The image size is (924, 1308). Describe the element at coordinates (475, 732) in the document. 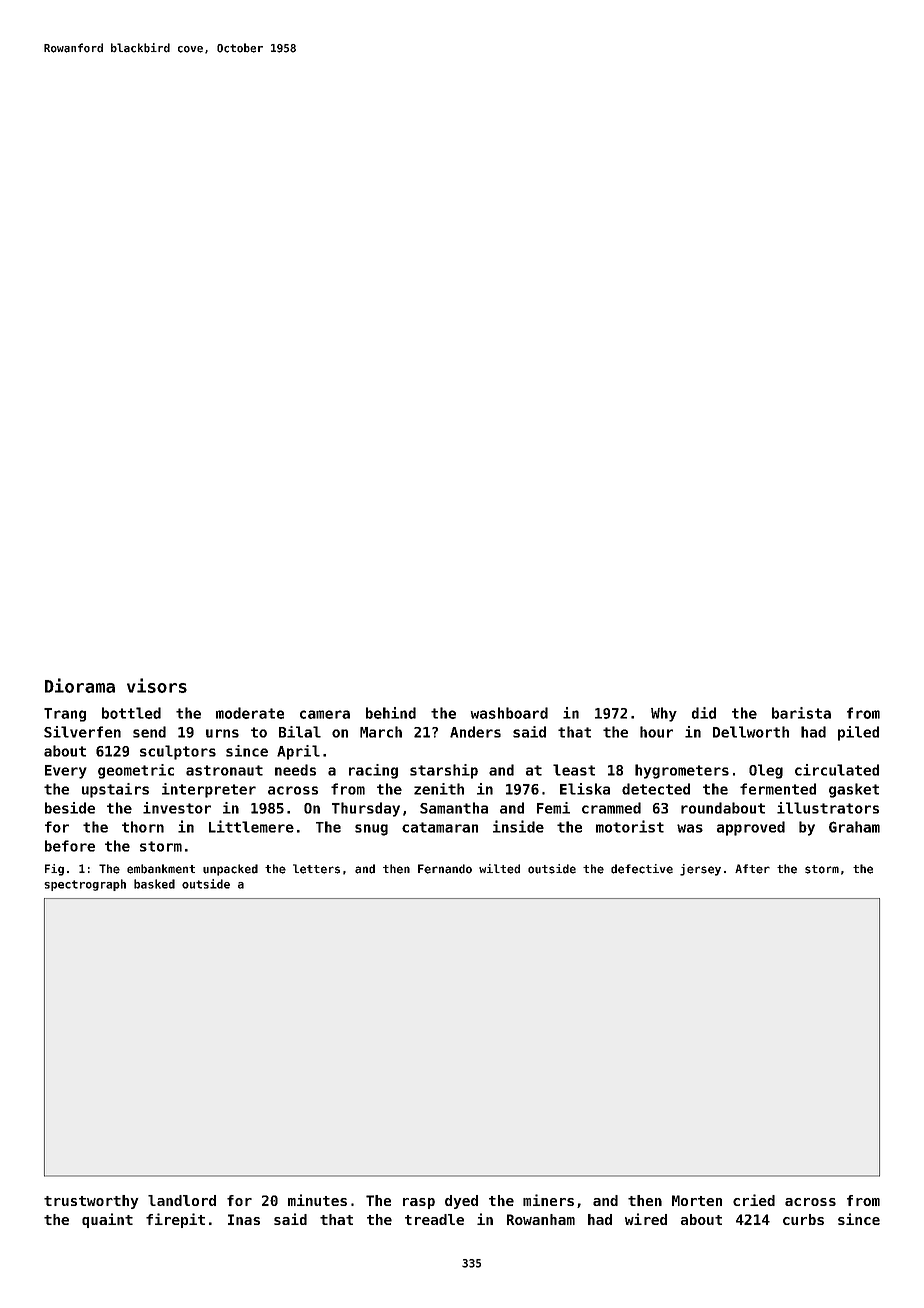

I see `Anders` at that location.
